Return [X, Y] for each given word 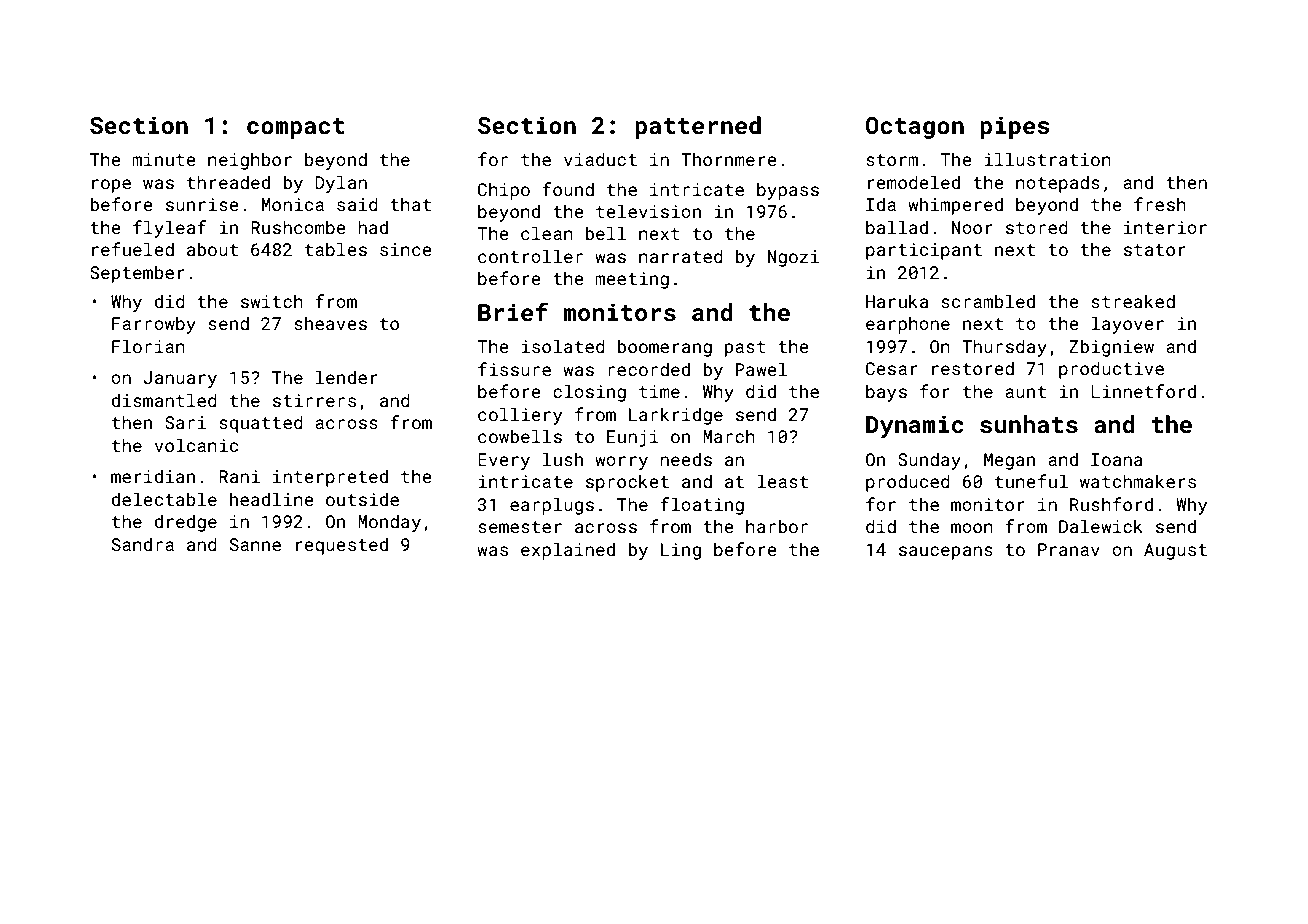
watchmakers [1138, 481]
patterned [698, 127]
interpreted [330, 478]
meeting [632, 280]
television [648, 211]
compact [296, 128]
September [137, 274]
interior [1165, 227]
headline [272, 499]
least [782, 481]
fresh [1160, 204]
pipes [1015, 127]
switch [272, 301]
